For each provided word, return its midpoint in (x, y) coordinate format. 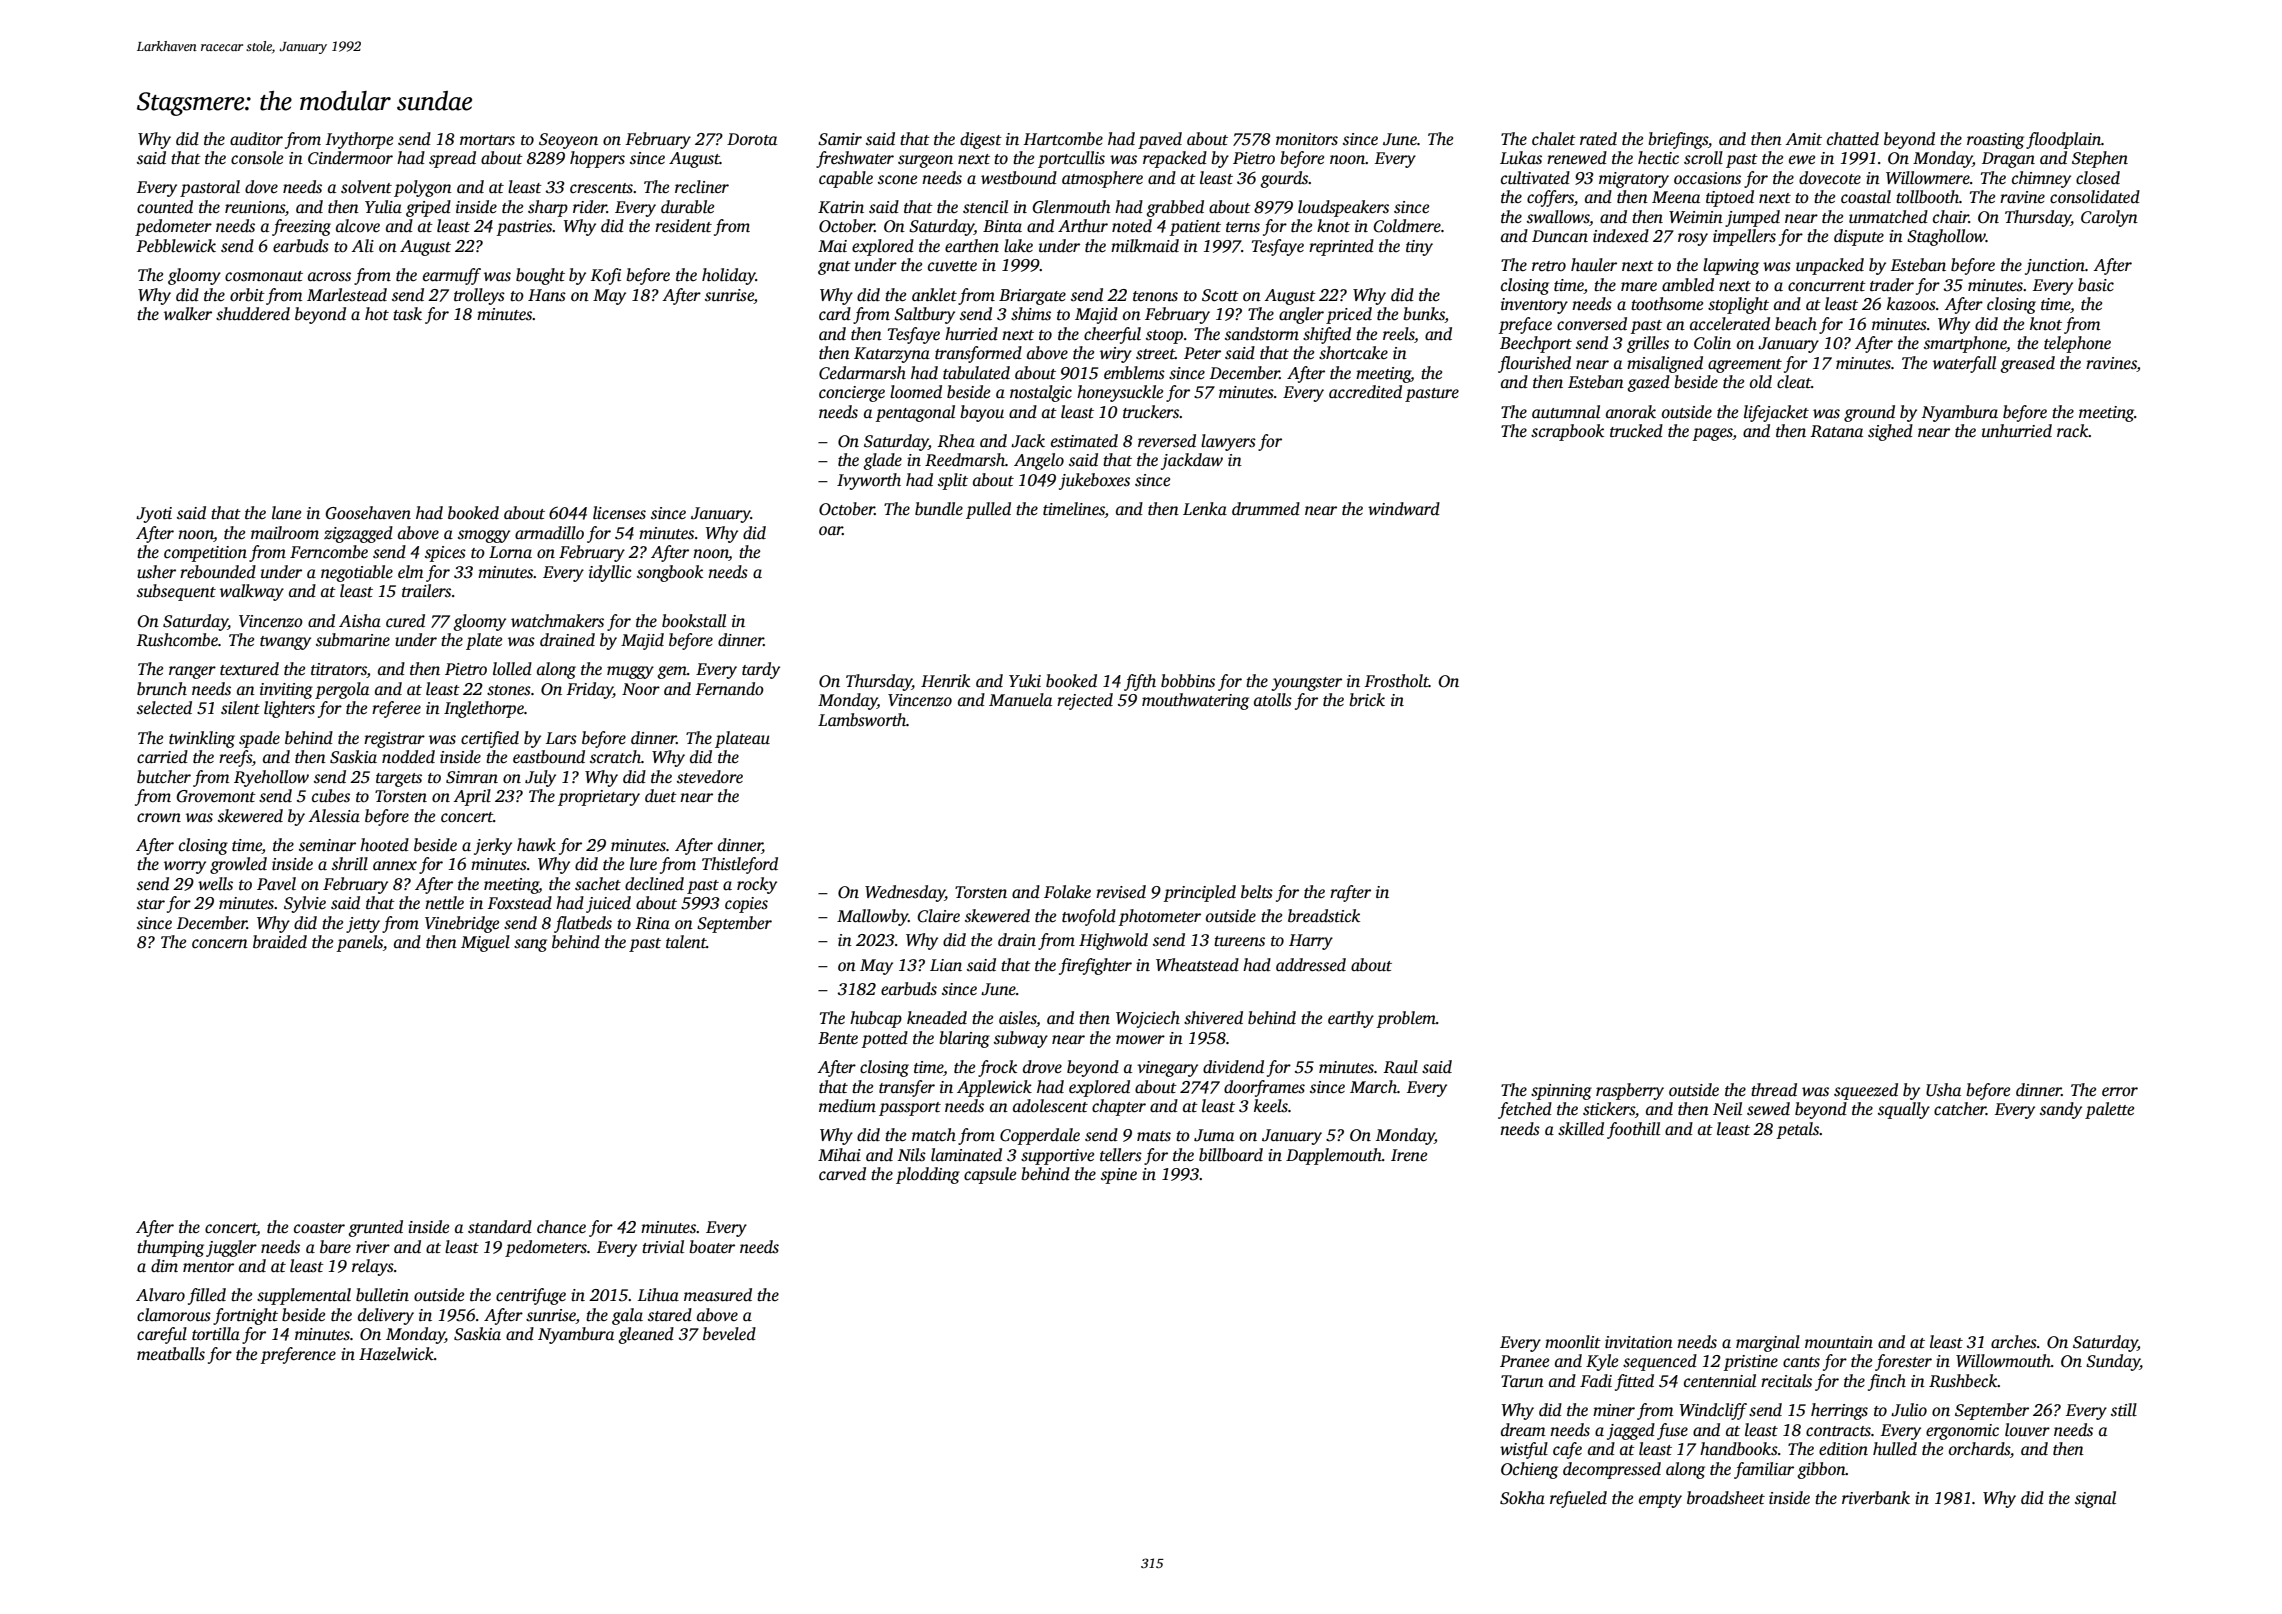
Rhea (956, 441)
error (2120, 1092)
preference (298, 1355)
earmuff (452, 276)
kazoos (1911, 304)
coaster (319, 1228)
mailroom (285, 533)
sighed (1890, 432)
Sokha (1522, 1498)
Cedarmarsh (862, 373)
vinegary (1167, 1069)
